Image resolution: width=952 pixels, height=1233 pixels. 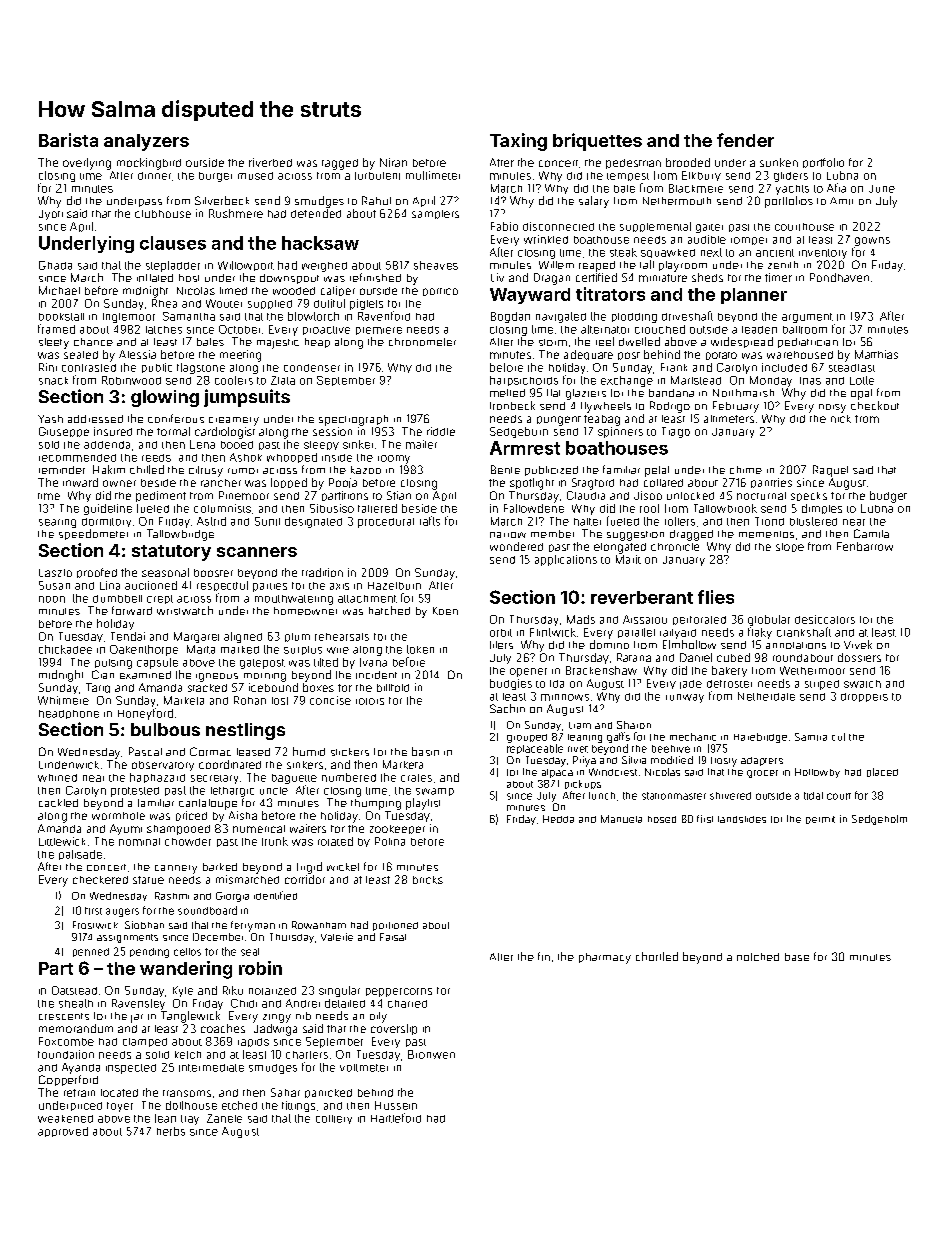 I want to click on blustered, so click(x=813, y=521).
